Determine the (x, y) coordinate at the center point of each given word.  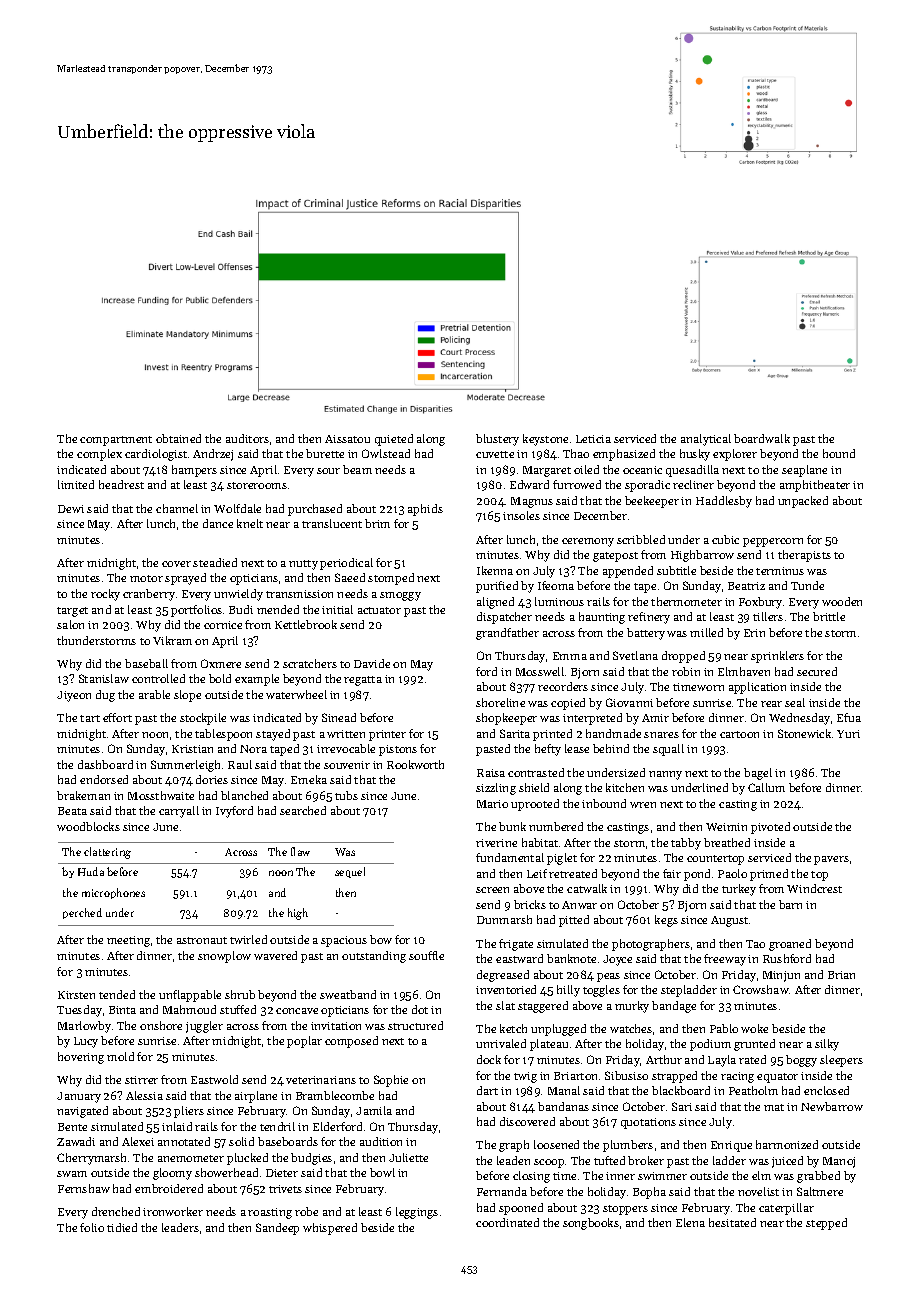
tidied (122, 1227)
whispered (330, 1229)
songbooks (591, 1224)
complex (99, 455)
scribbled (641, 539)
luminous (559, 601)
